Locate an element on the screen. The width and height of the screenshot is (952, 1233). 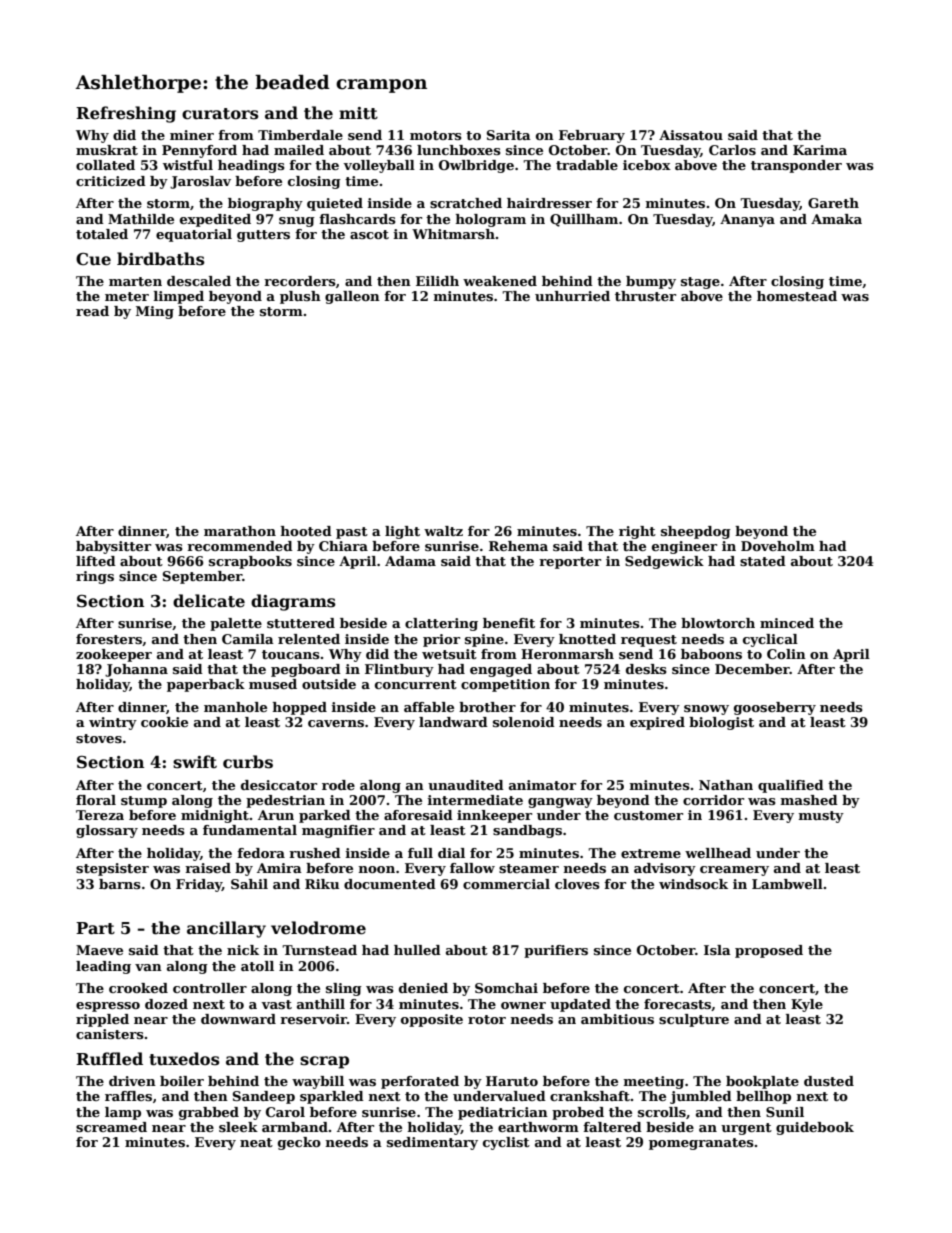
guidebook is located at coordinates (815, 1128).
